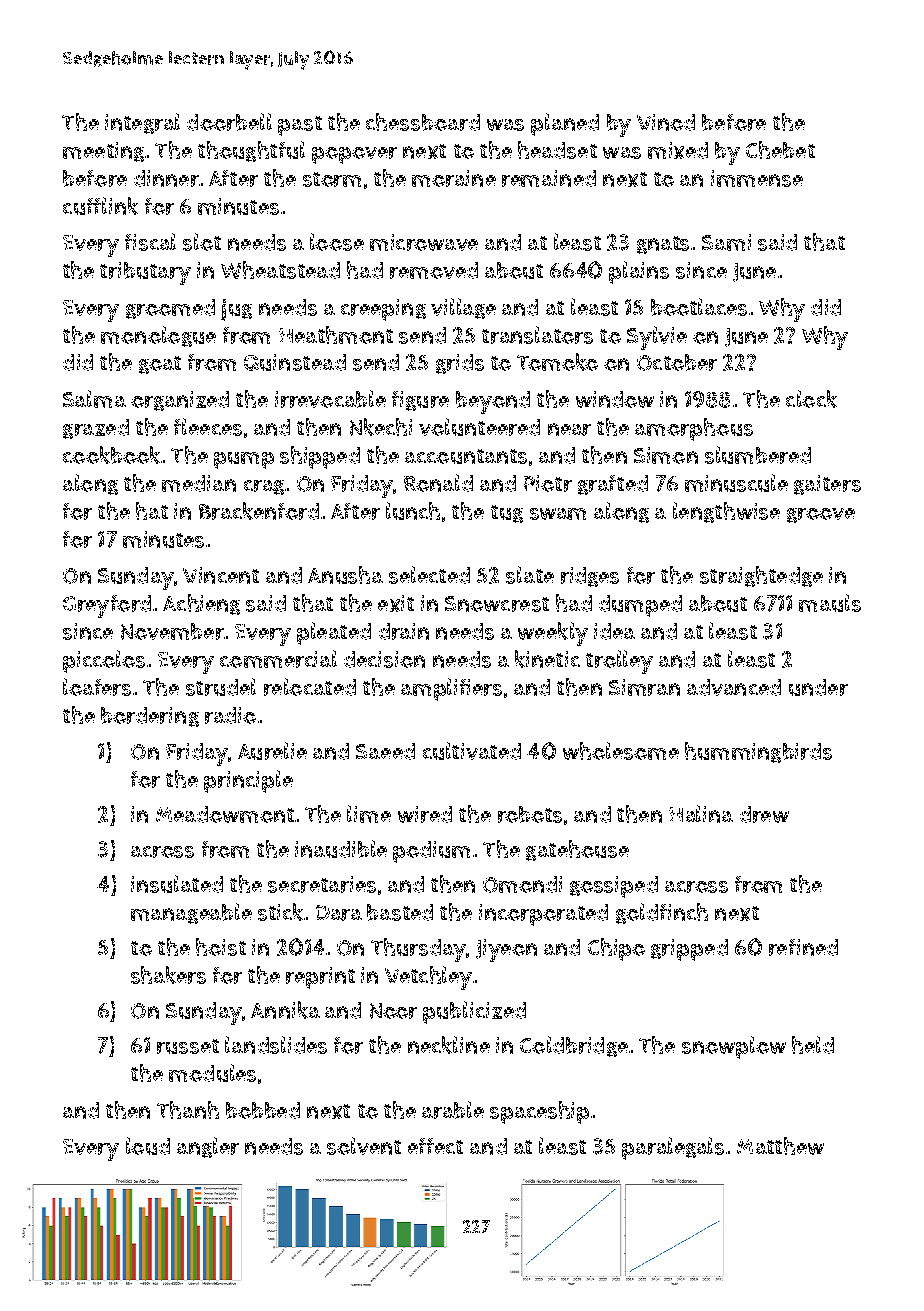 The image size is (924, 1311). Describe the element at coordinates (497, 604) in the image. I see `Snowcrest` at that location.
